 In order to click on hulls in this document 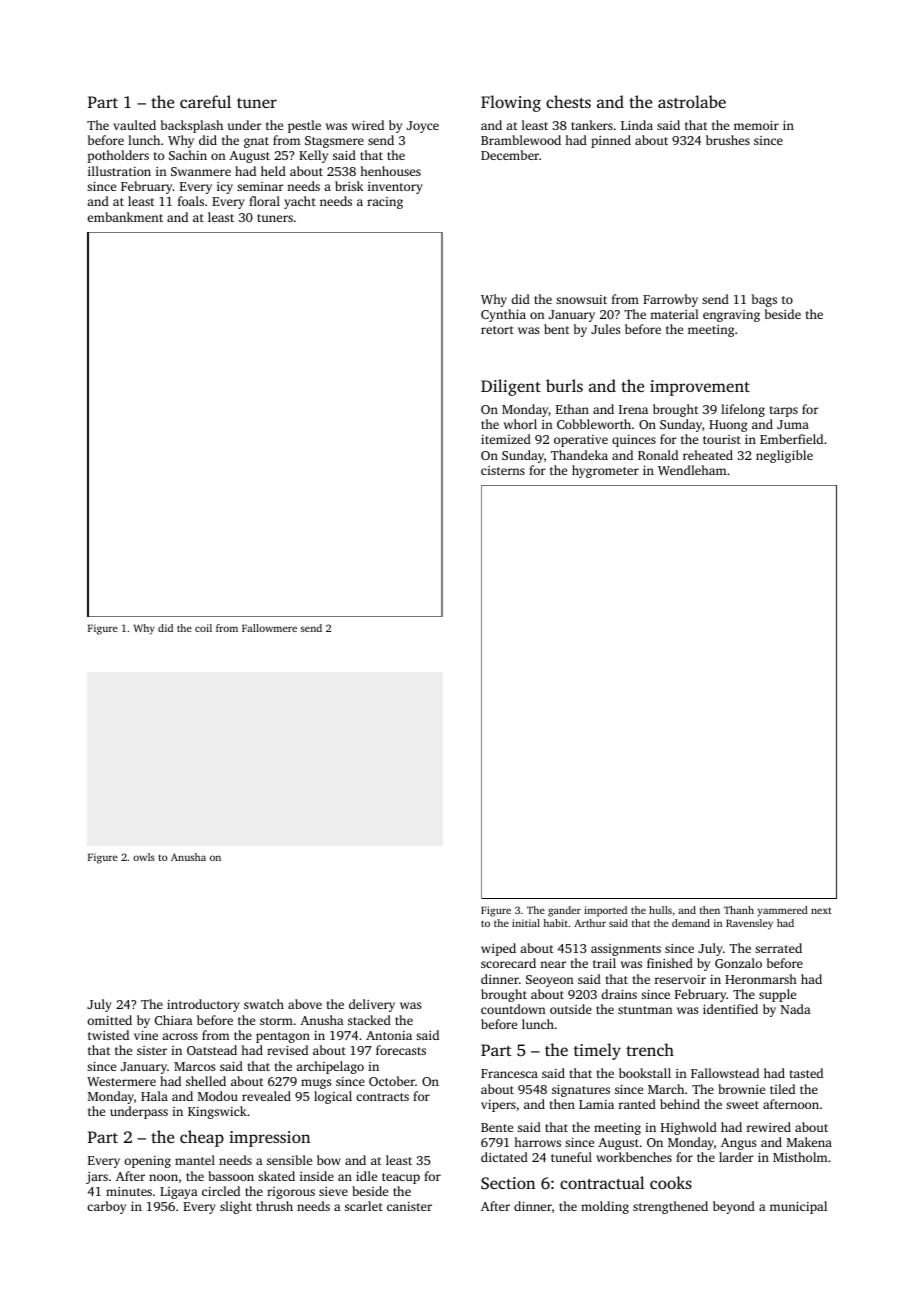, I will do `click(660, 910)`.
